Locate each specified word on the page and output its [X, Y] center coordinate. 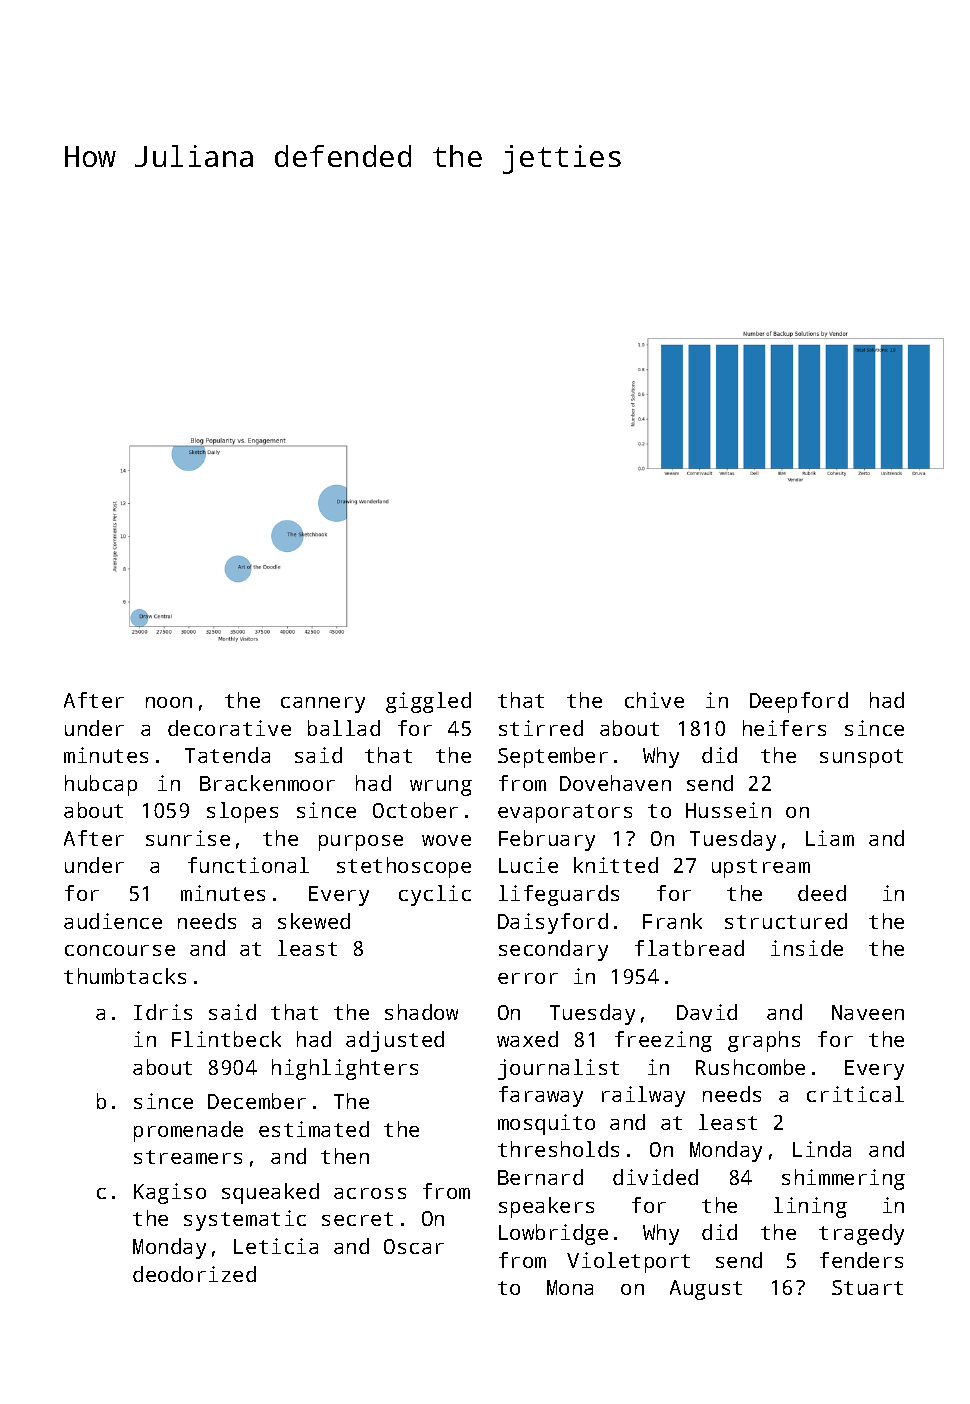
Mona [570, 1287]
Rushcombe [750, 1067]
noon [169, 702]
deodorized [194, 1274]
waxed [527, 1039]
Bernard [540, 1177]
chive [654, 700]
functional [248, 865]
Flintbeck [226, 1039]
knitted [616, 865]
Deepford [799, 702]
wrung [441, 788]
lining [810, 1207]
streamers [188, 1157]
